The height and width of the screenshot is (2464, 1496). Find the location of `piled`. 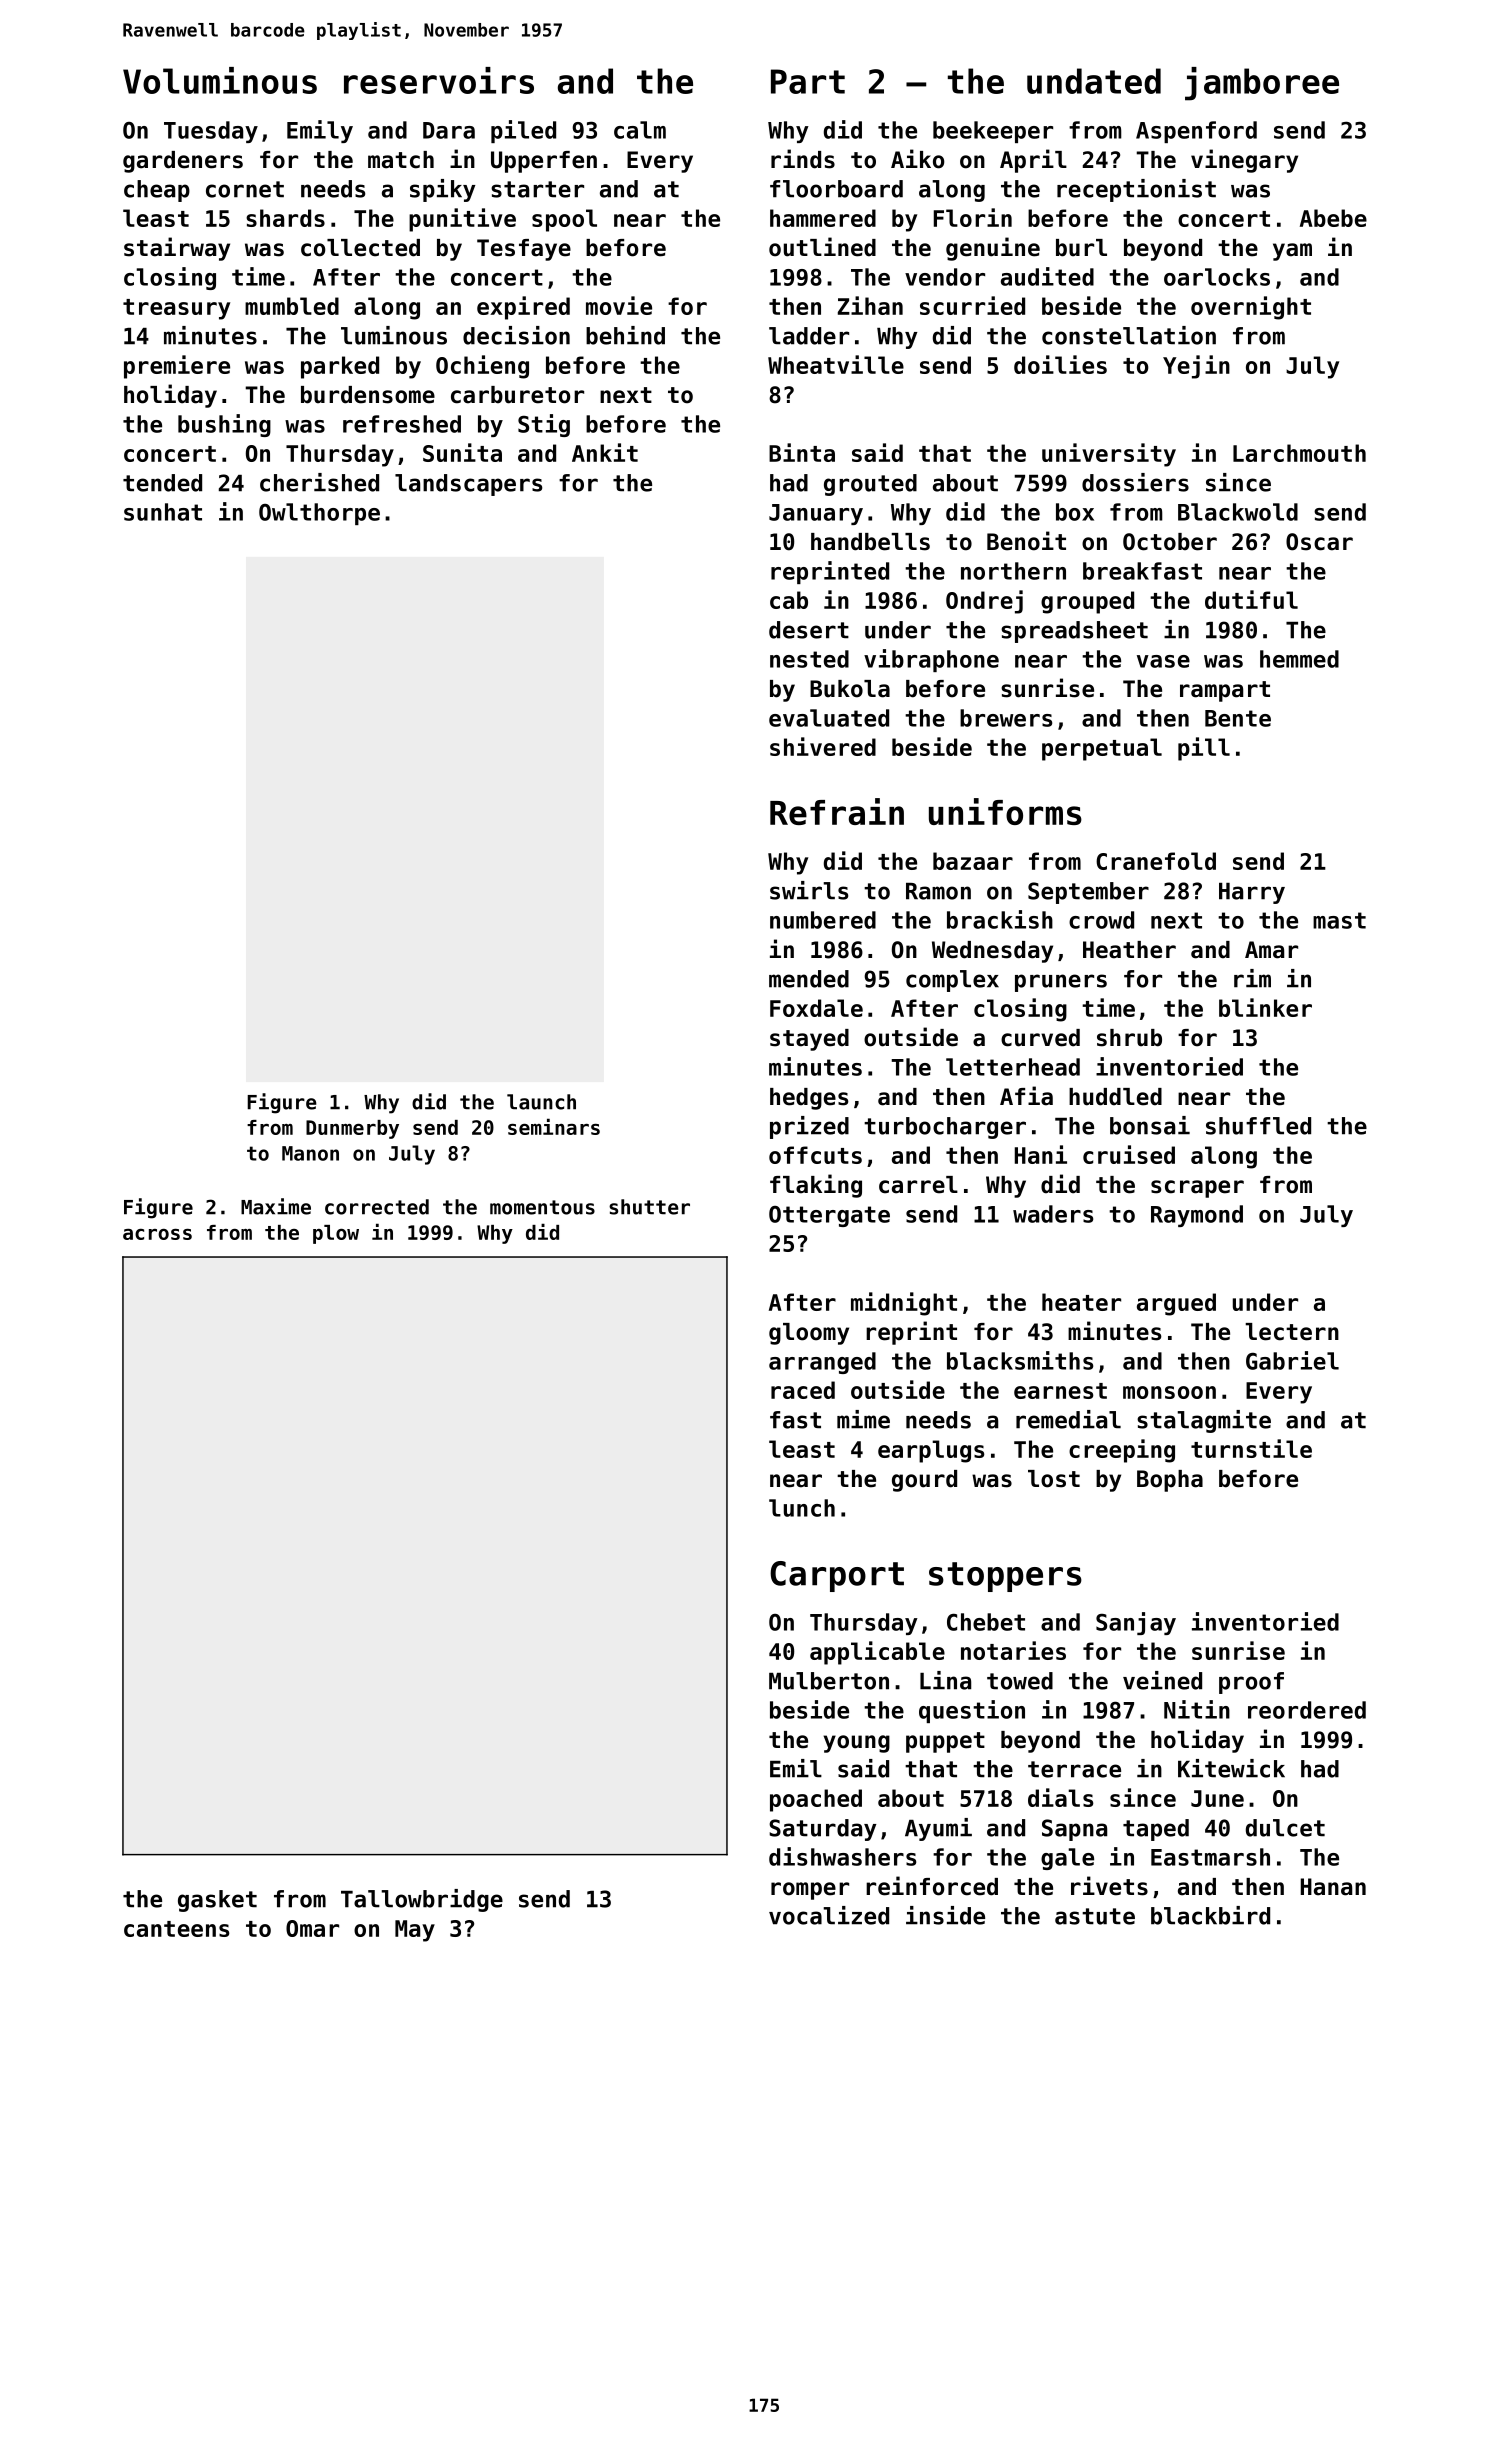

piled is located at coordinates (523, 131).
